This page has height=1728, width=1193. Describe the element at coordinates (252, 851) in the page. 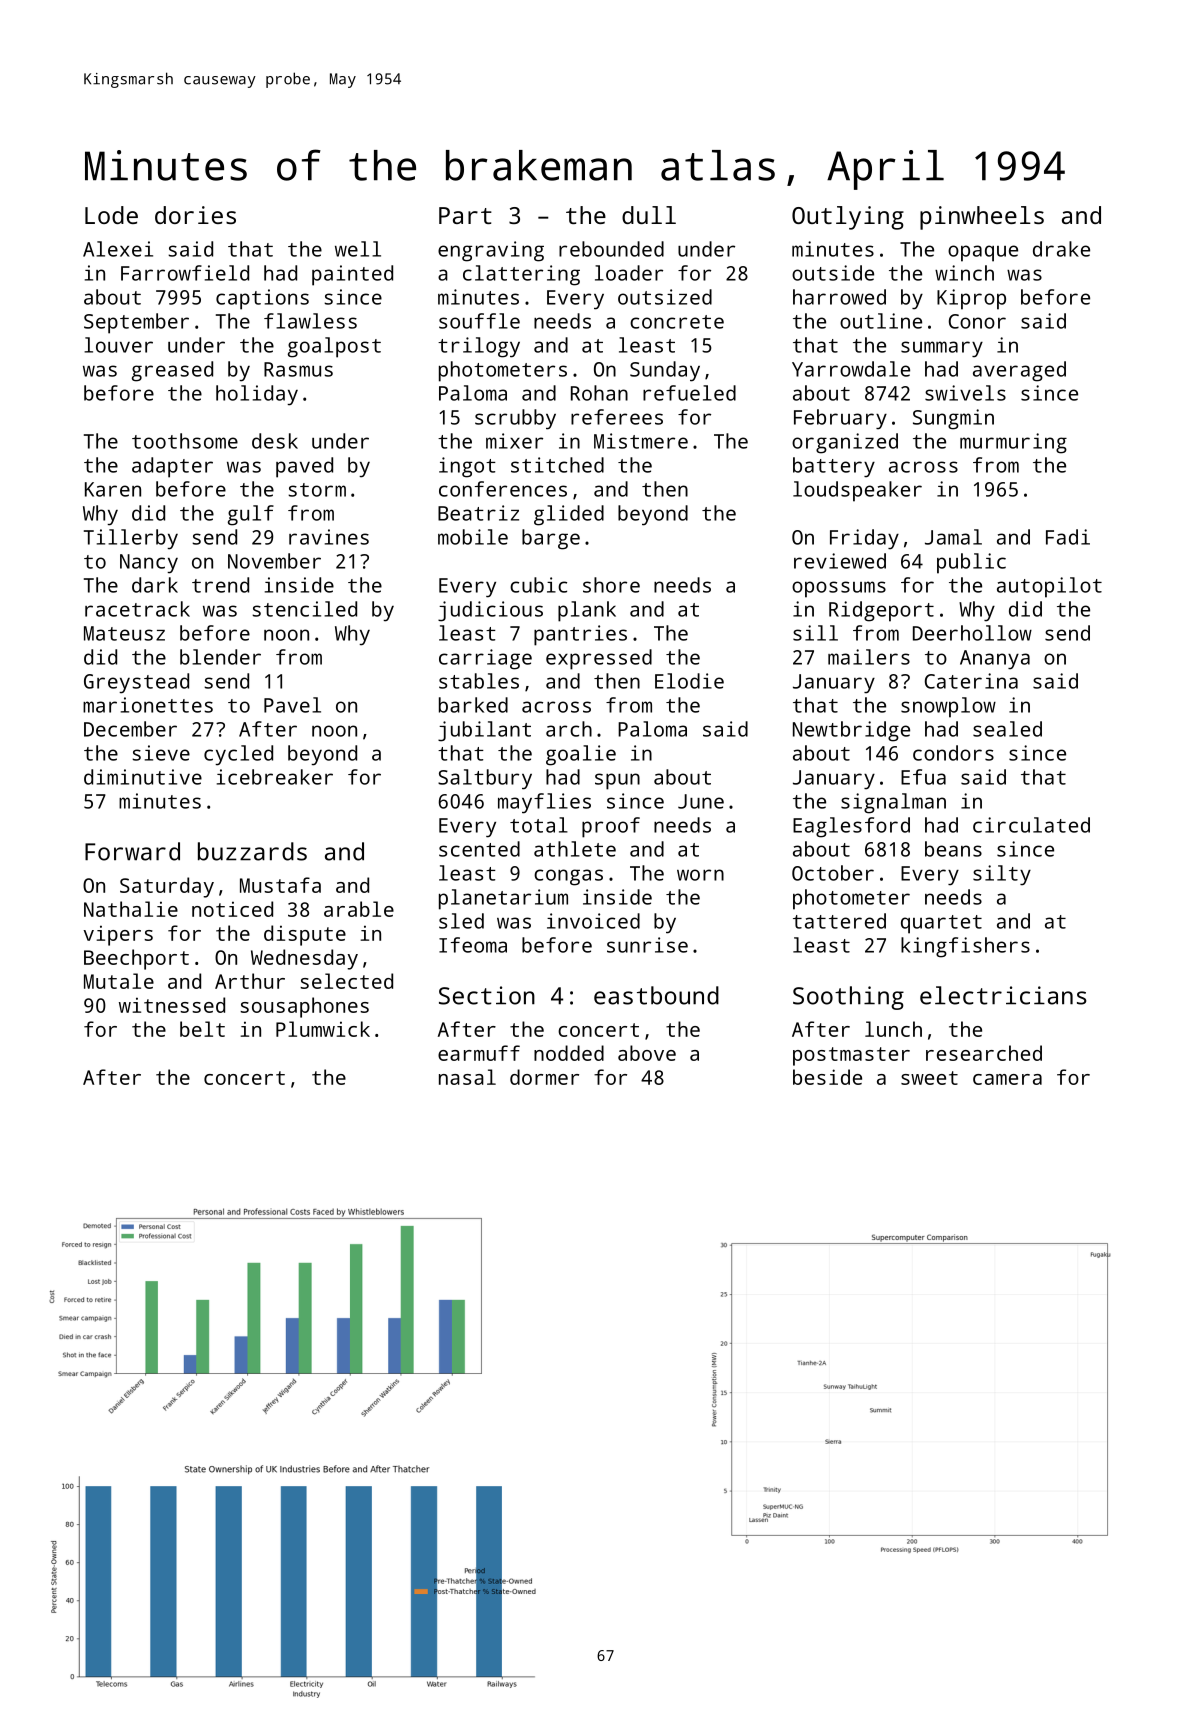

I see `buzzards` at that location.
